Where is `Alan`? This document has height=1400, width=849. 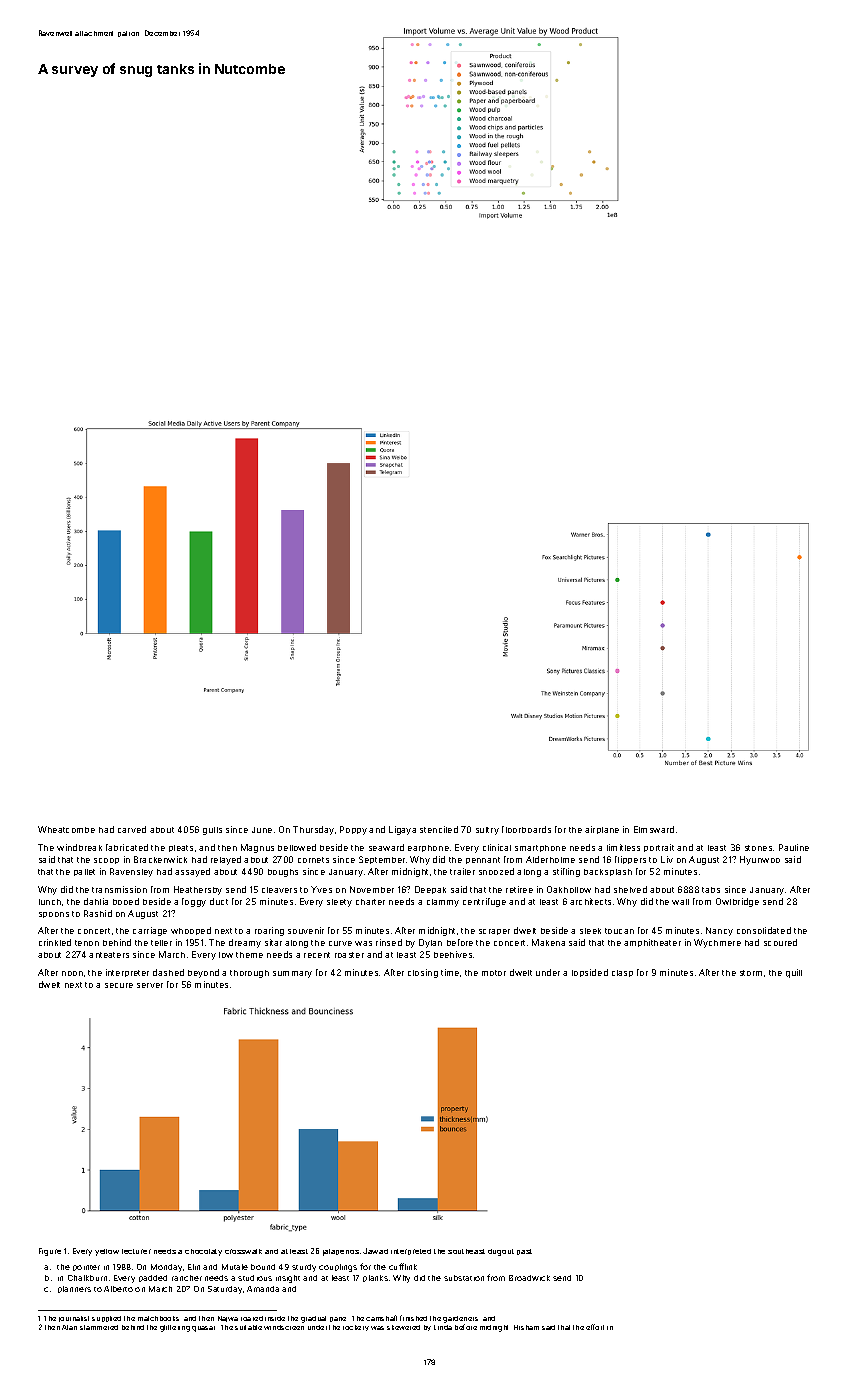
Alan is located at coordinates (69, 1327).
